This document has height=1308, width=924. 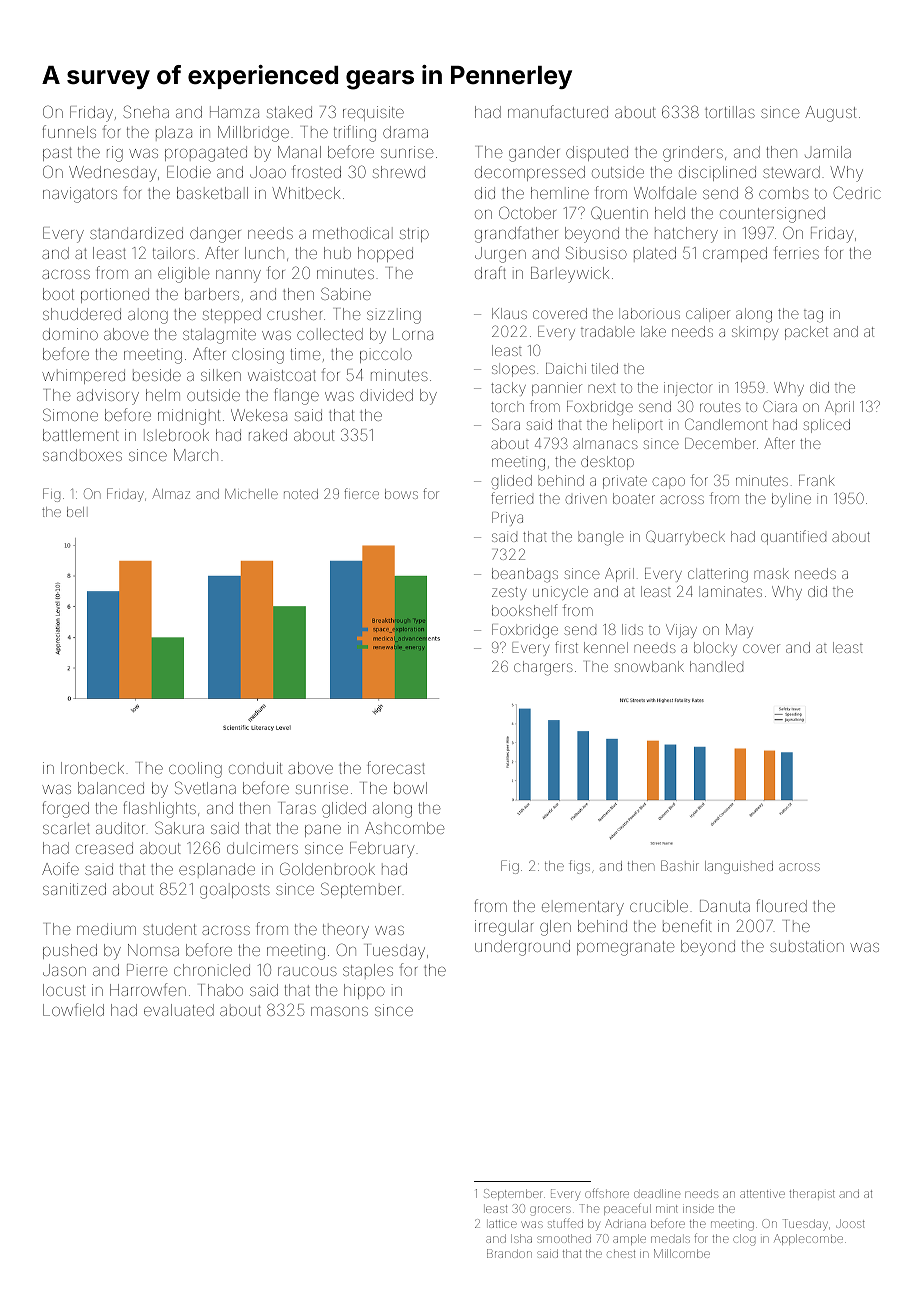 I want to click on substation, so click(x=807, y=946).
